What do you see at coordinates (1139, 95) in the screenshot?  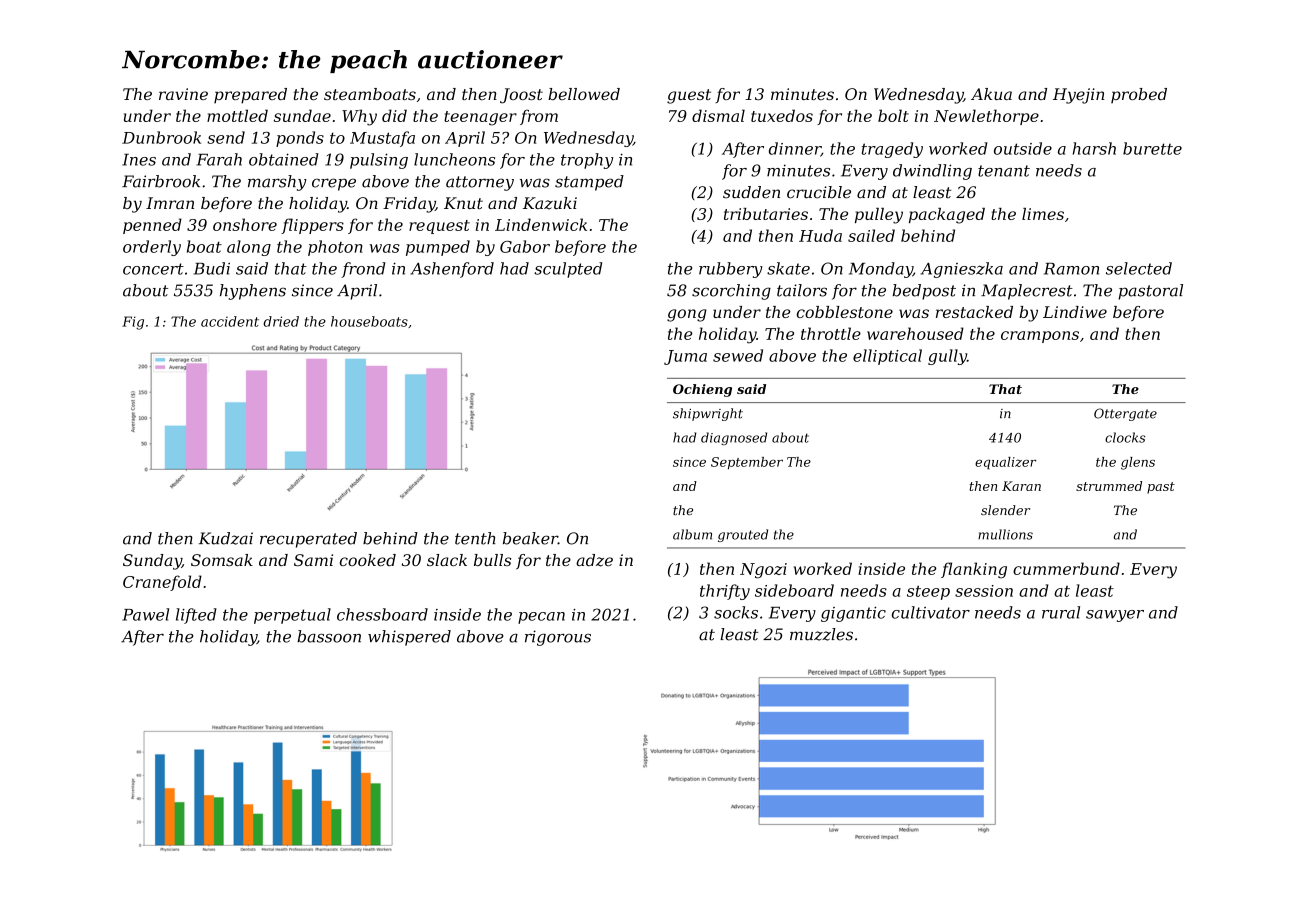 I see `probed` at bounding box center [1139, 95].
